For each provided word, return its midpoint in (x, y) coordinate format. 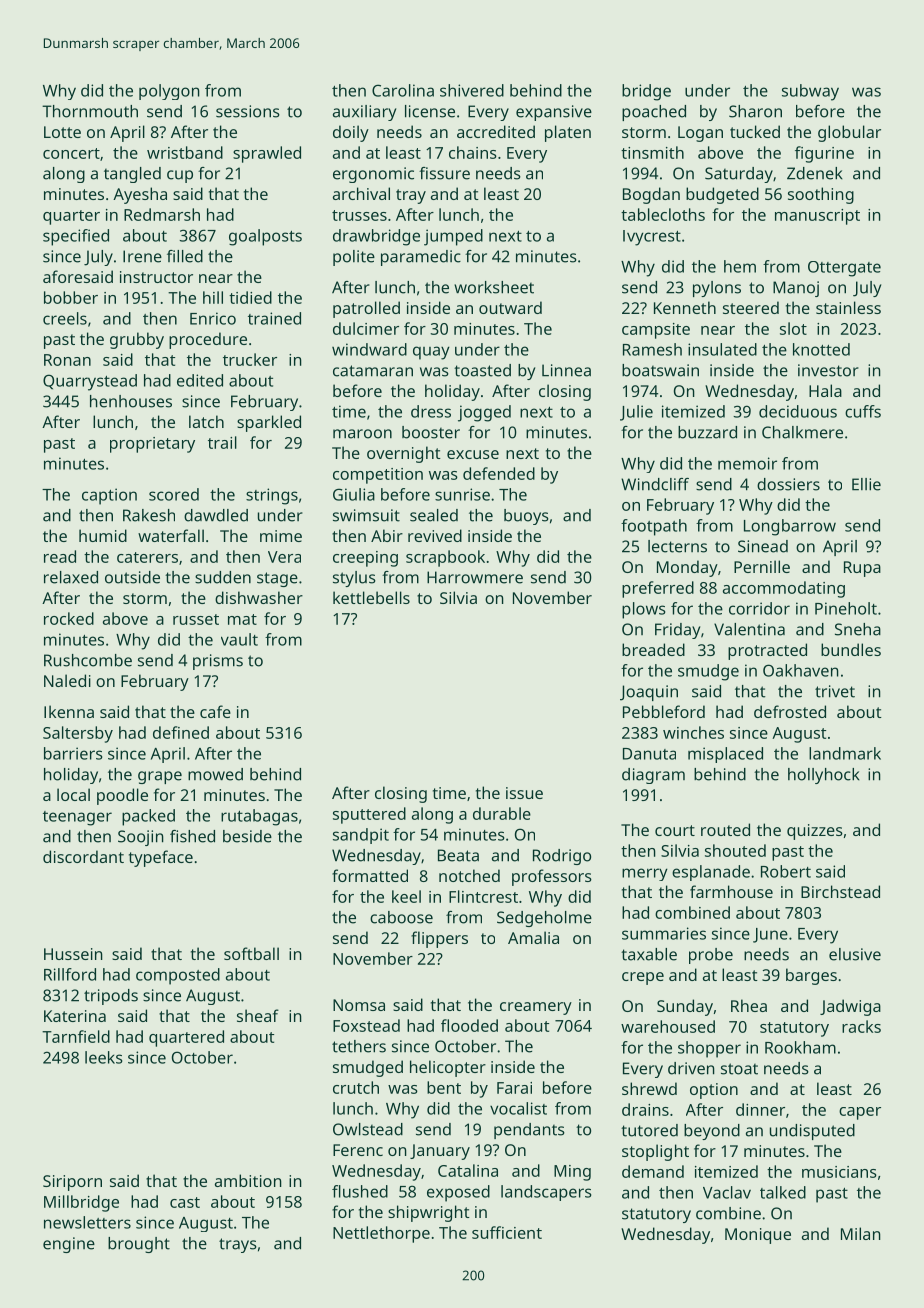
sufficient (507, 1232)
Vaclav (727, 1192)
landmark (845, 753)
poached (654, 113)
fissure (444, 173)
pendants (529, 1131)
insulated (722, 349)
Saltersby (78, 734)
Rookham (800, 1047)
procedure (208, 340)
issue (524, 793)
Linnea (566, 370)
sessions (248, 111)
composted (178, 976)
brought (139, 1245)
